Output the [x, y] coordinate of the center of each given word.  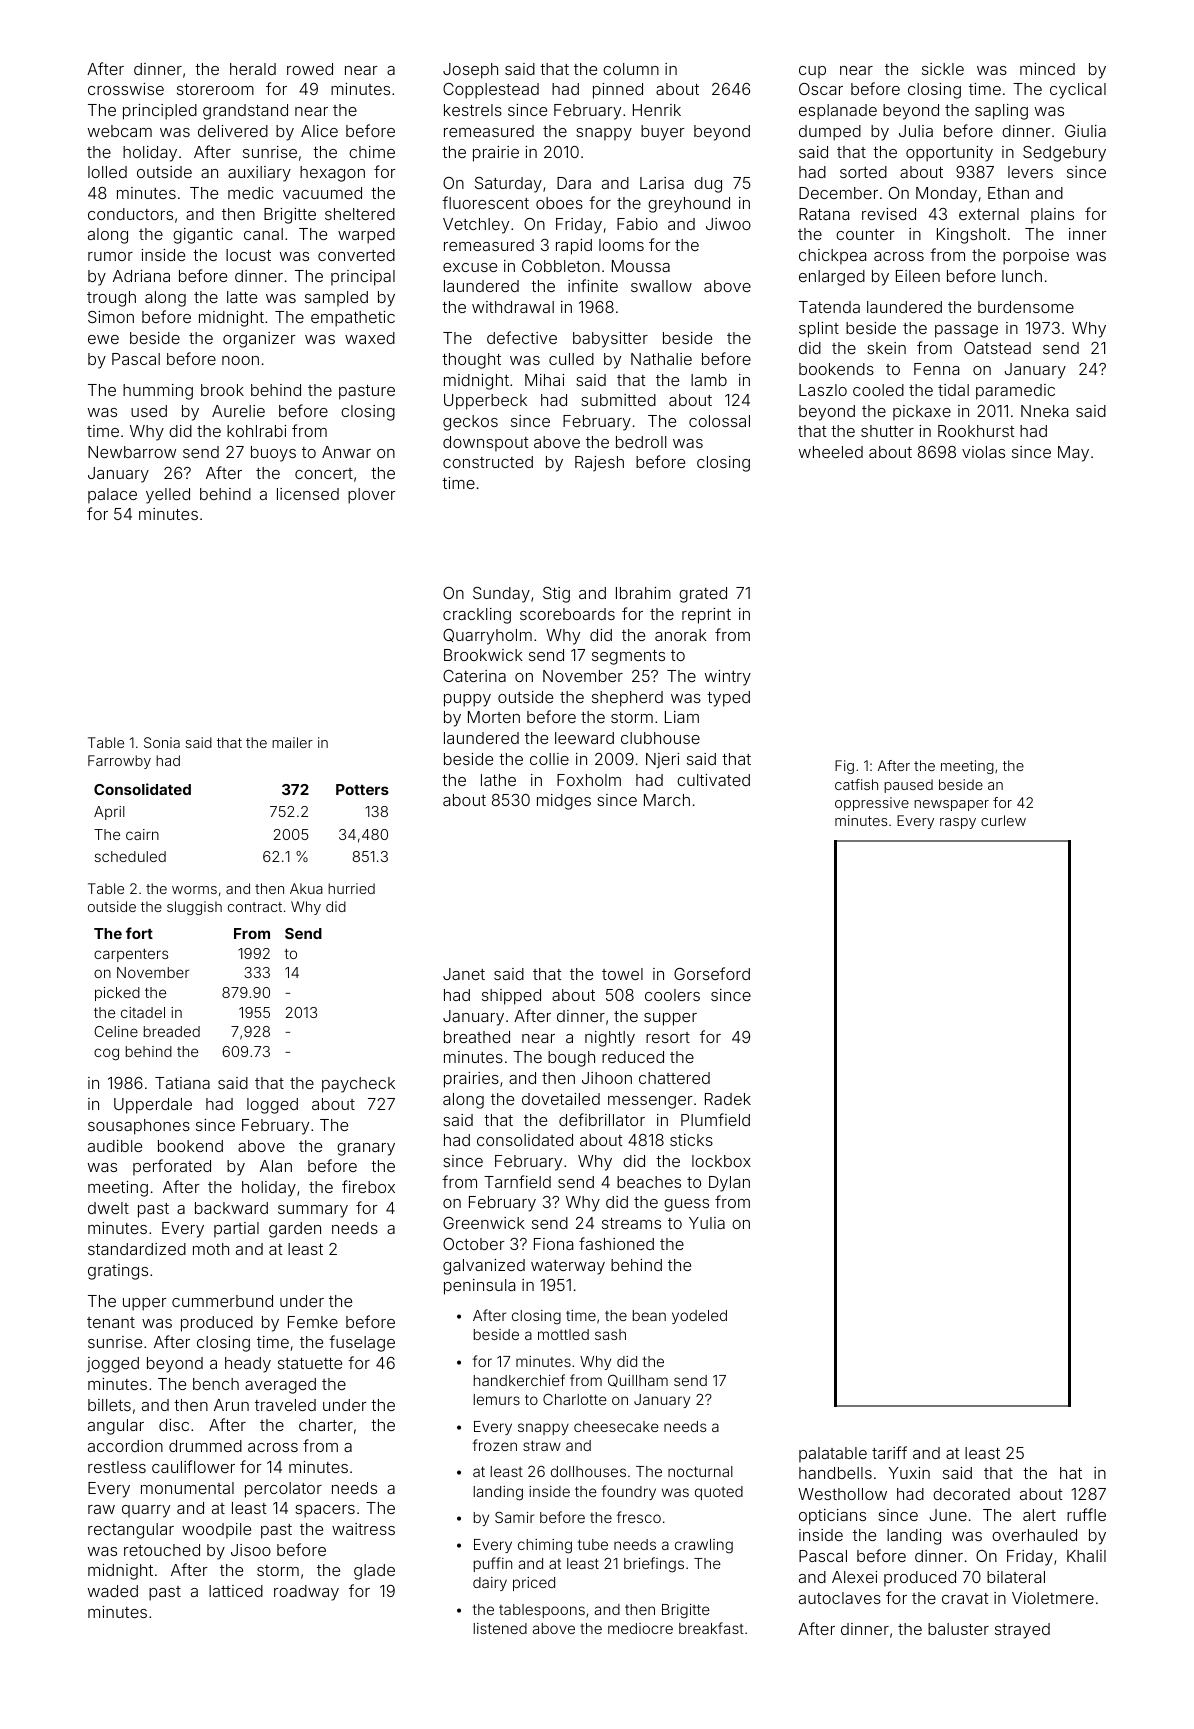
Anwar [346, 452]
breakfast [711, 1628]
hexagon [332, 174]
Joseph [470, 71]
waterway [568, 1267]
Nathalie [661, 359]
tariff [889, 1452]
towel [622, 974]
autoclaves [840, 1598]
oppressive [872, 804]
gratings [118, 1272]
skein [886, 348]
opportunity [949, 154]
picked [117, 994]
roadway [306, 1593]
